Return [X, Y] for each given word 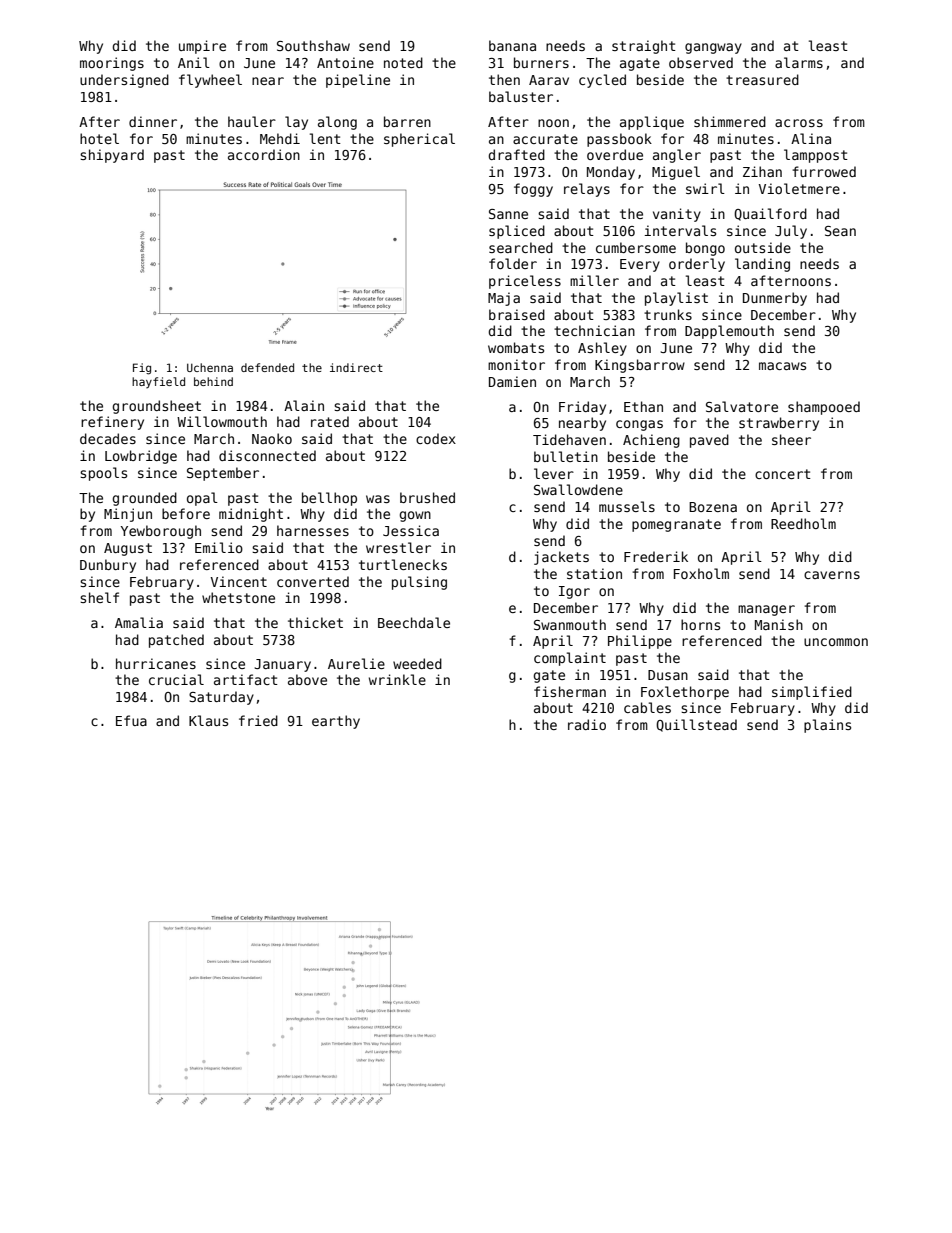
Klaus [208, 720]
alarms [799, 62]
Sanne [508, 214]
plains [827, 726]
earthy [336, 722]
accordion [264, 154]
